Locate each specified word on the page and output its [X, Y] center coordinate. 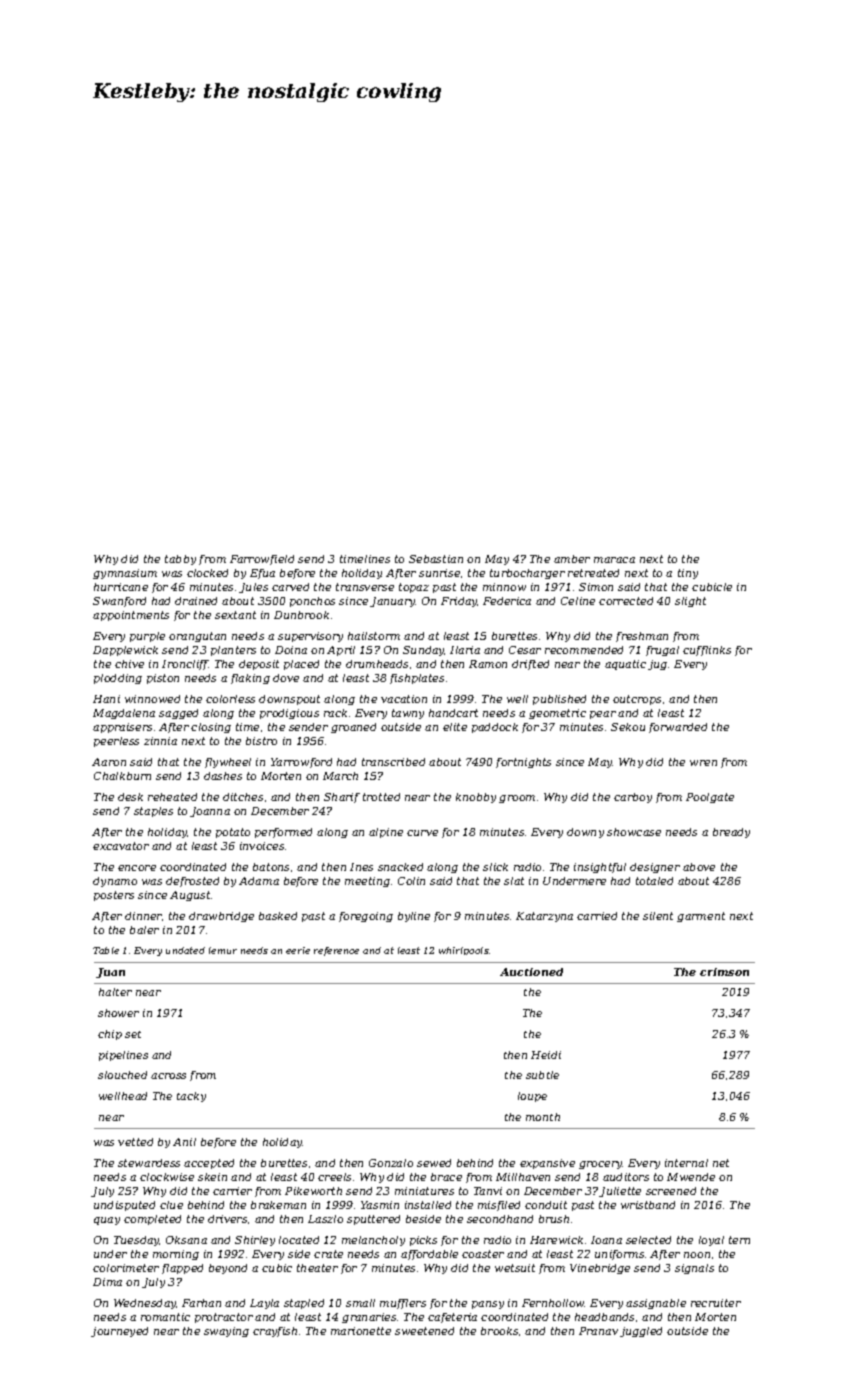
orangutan [197, 637]
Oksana [186, 1240]
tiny [688, 574]
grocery [601, 1165]
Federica [507, 601]
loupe [532, 1097]
